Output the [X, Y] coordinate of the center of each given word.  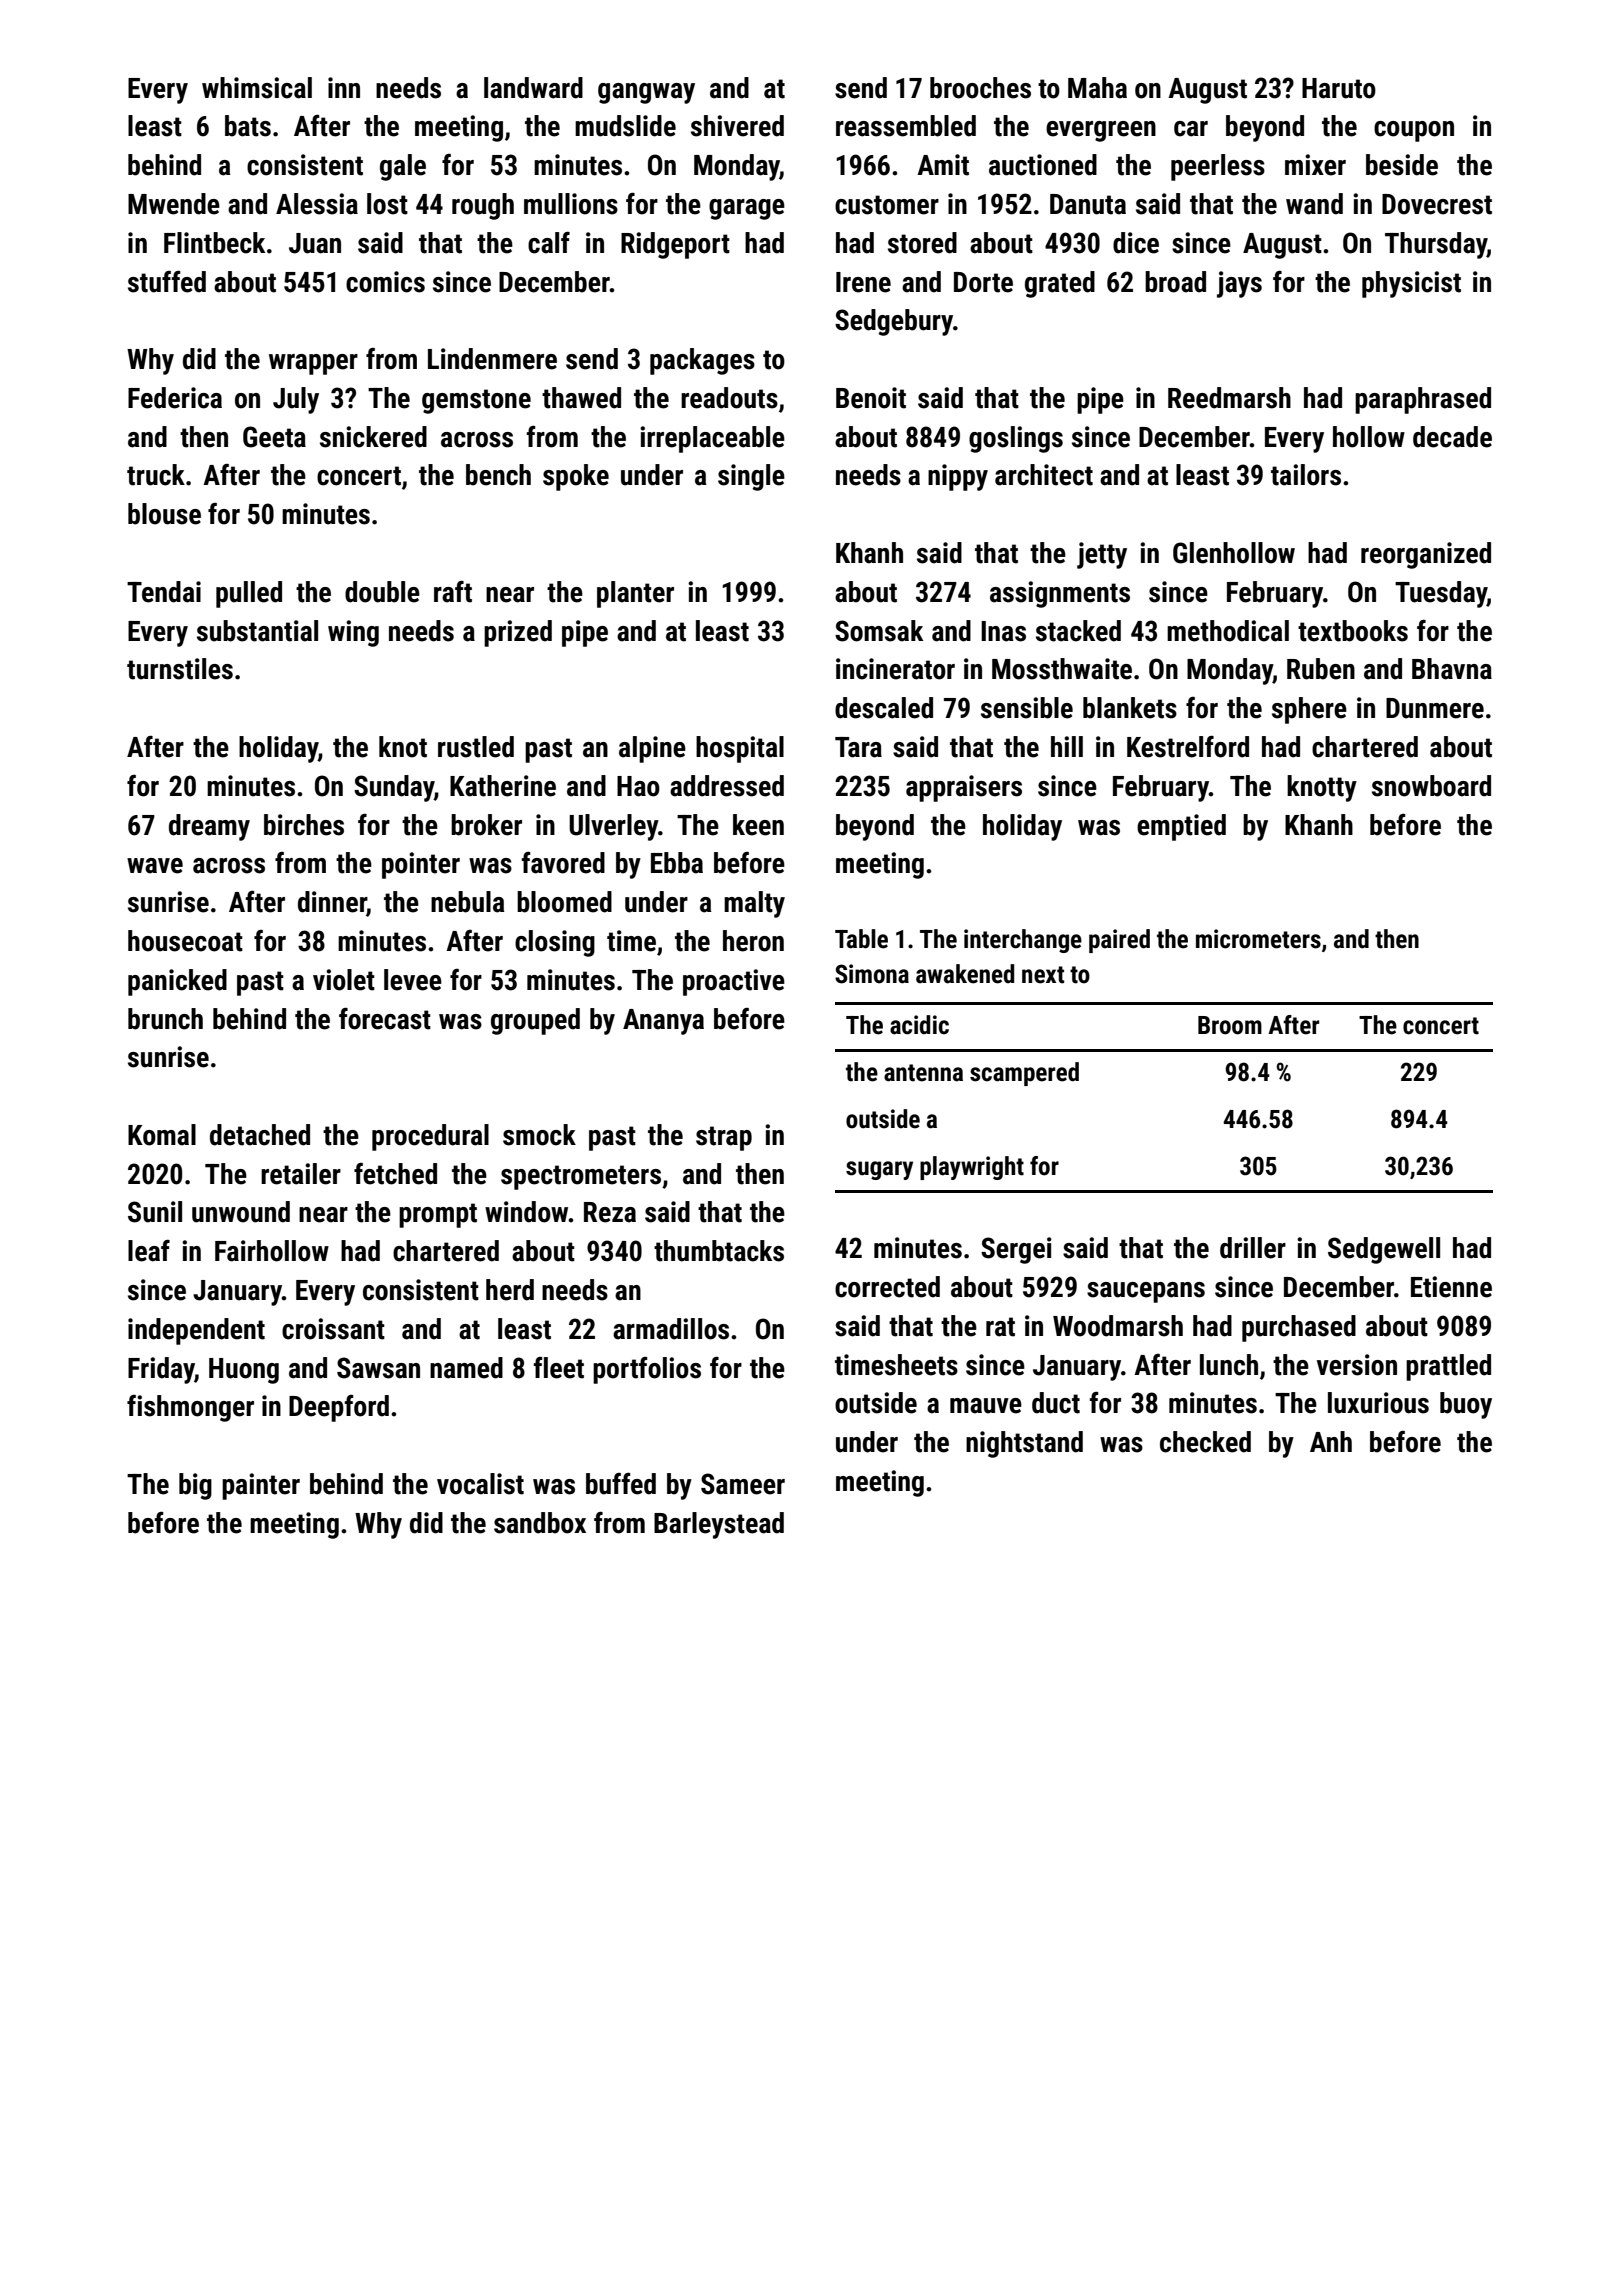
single [751, 477]
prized [518, 633]
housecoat [185, 941]
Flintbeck [214, 243]
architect [1044, 475]
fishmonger [190, 1408]
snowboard [1431, 786]
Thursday [1436, 245]
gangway [646, 93]
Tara [858, 747]
